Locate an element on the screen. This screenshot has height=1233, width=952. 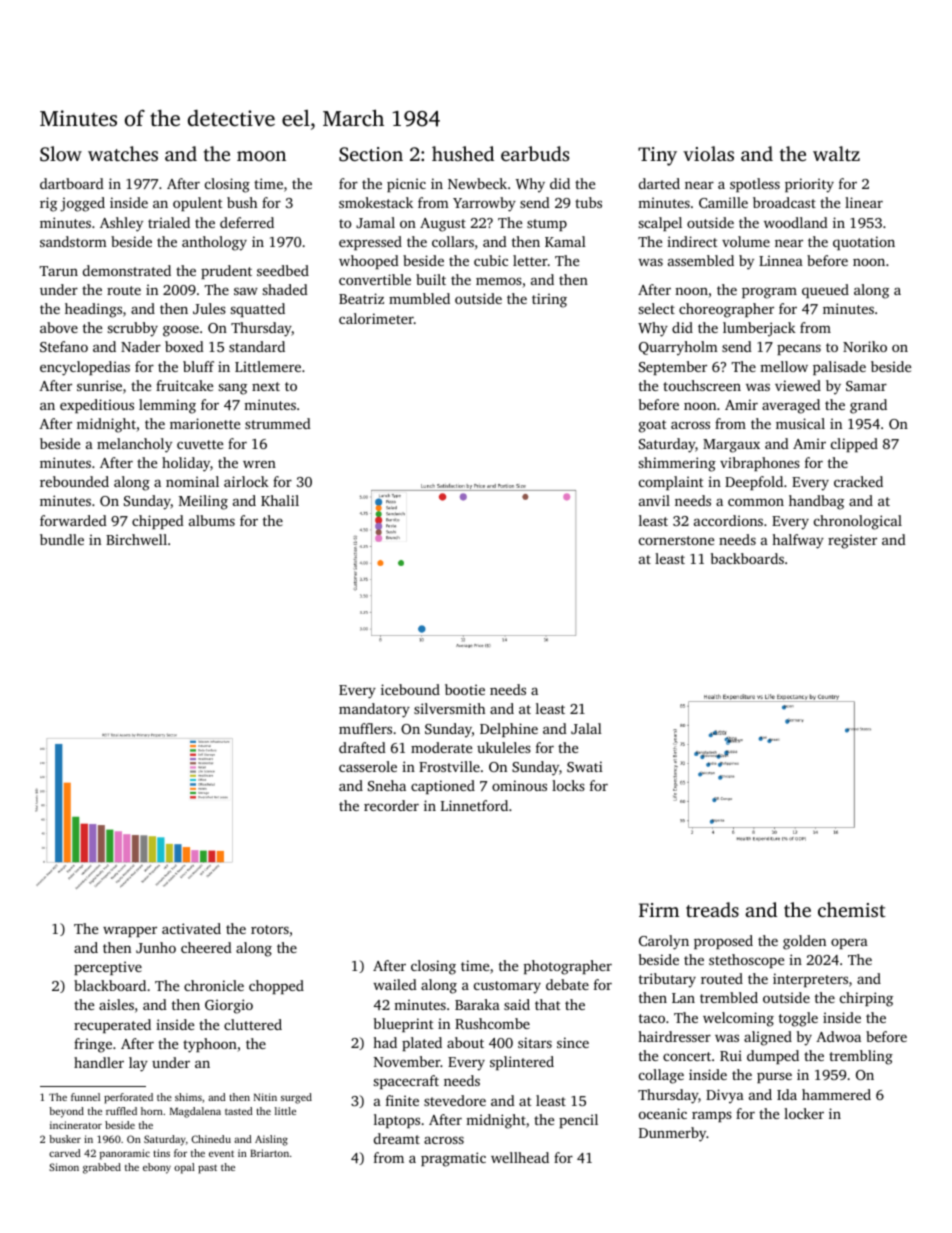
photographer is located at coordinates (568, 967).
